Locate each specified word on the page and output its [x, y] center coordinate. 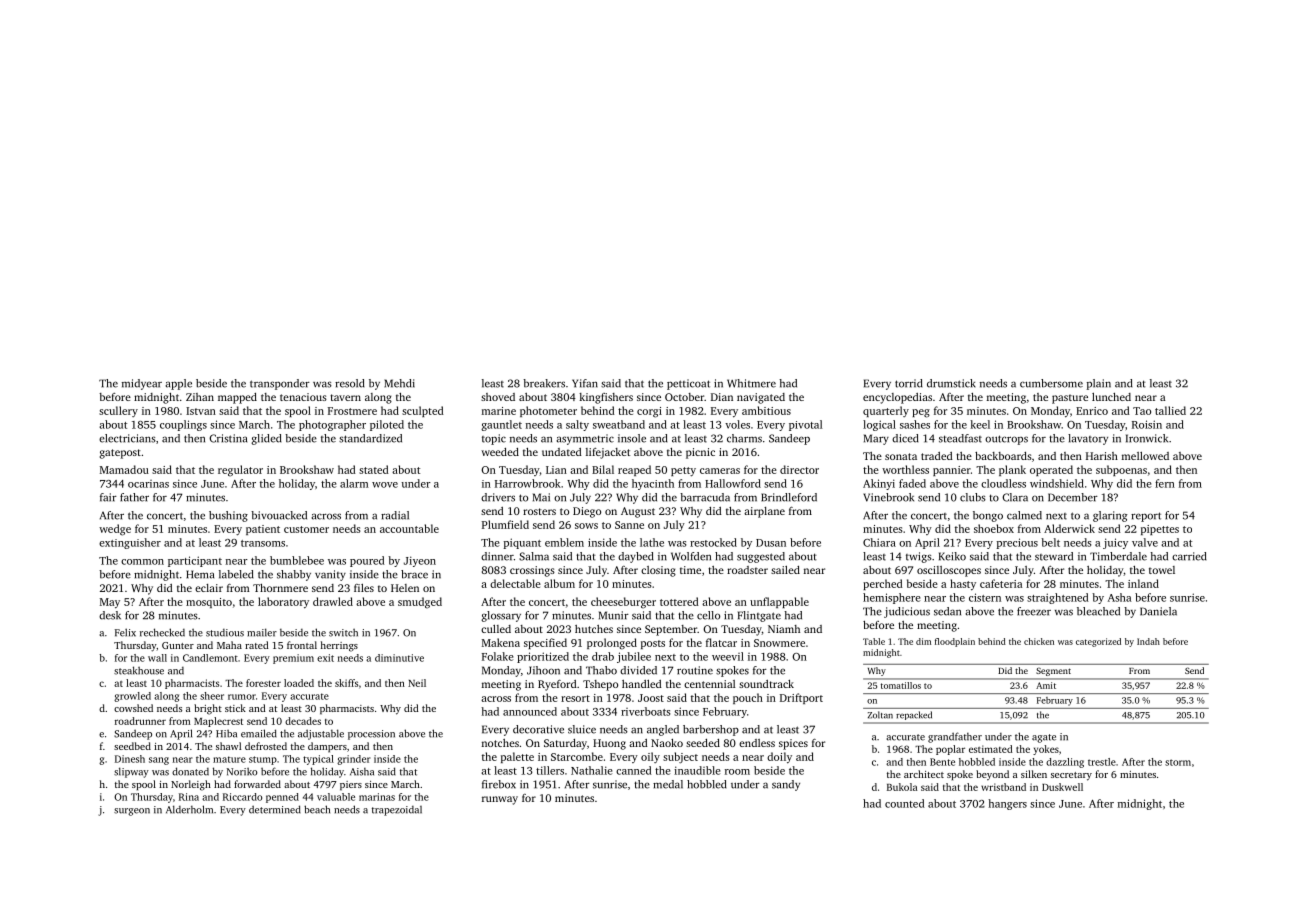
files [364, 588]
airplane [764, 512]
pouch [748, 698]
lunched [1111, 397]
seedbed [132, 746]
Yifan [585, 383]
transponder [280, 384]
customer [306, 529]
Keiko [952, 556]
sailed [785, 570]
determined [275, 809]
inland [1143, 583]
